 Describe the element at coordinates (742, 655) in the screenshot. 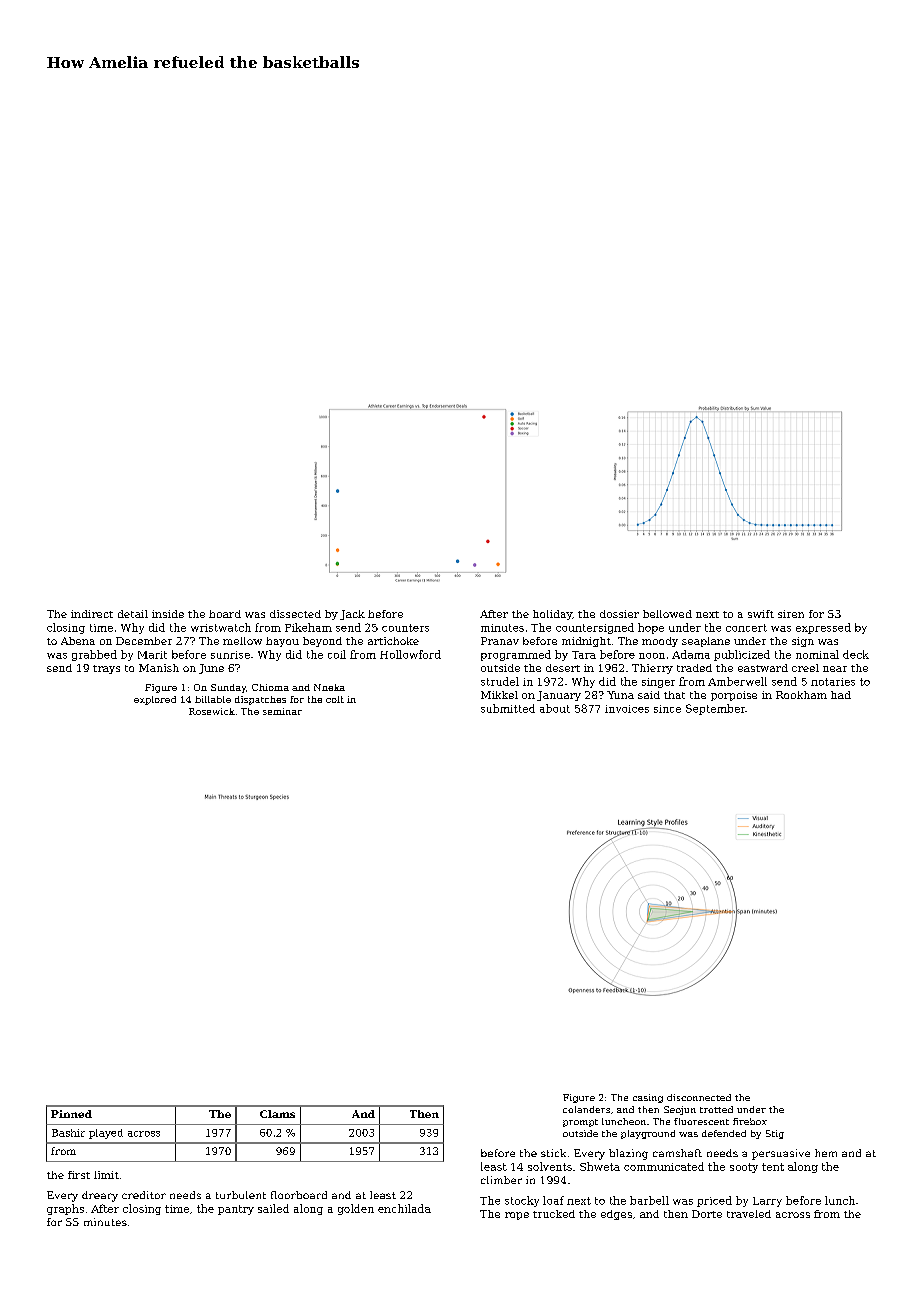

I see `publicized` at that location.
